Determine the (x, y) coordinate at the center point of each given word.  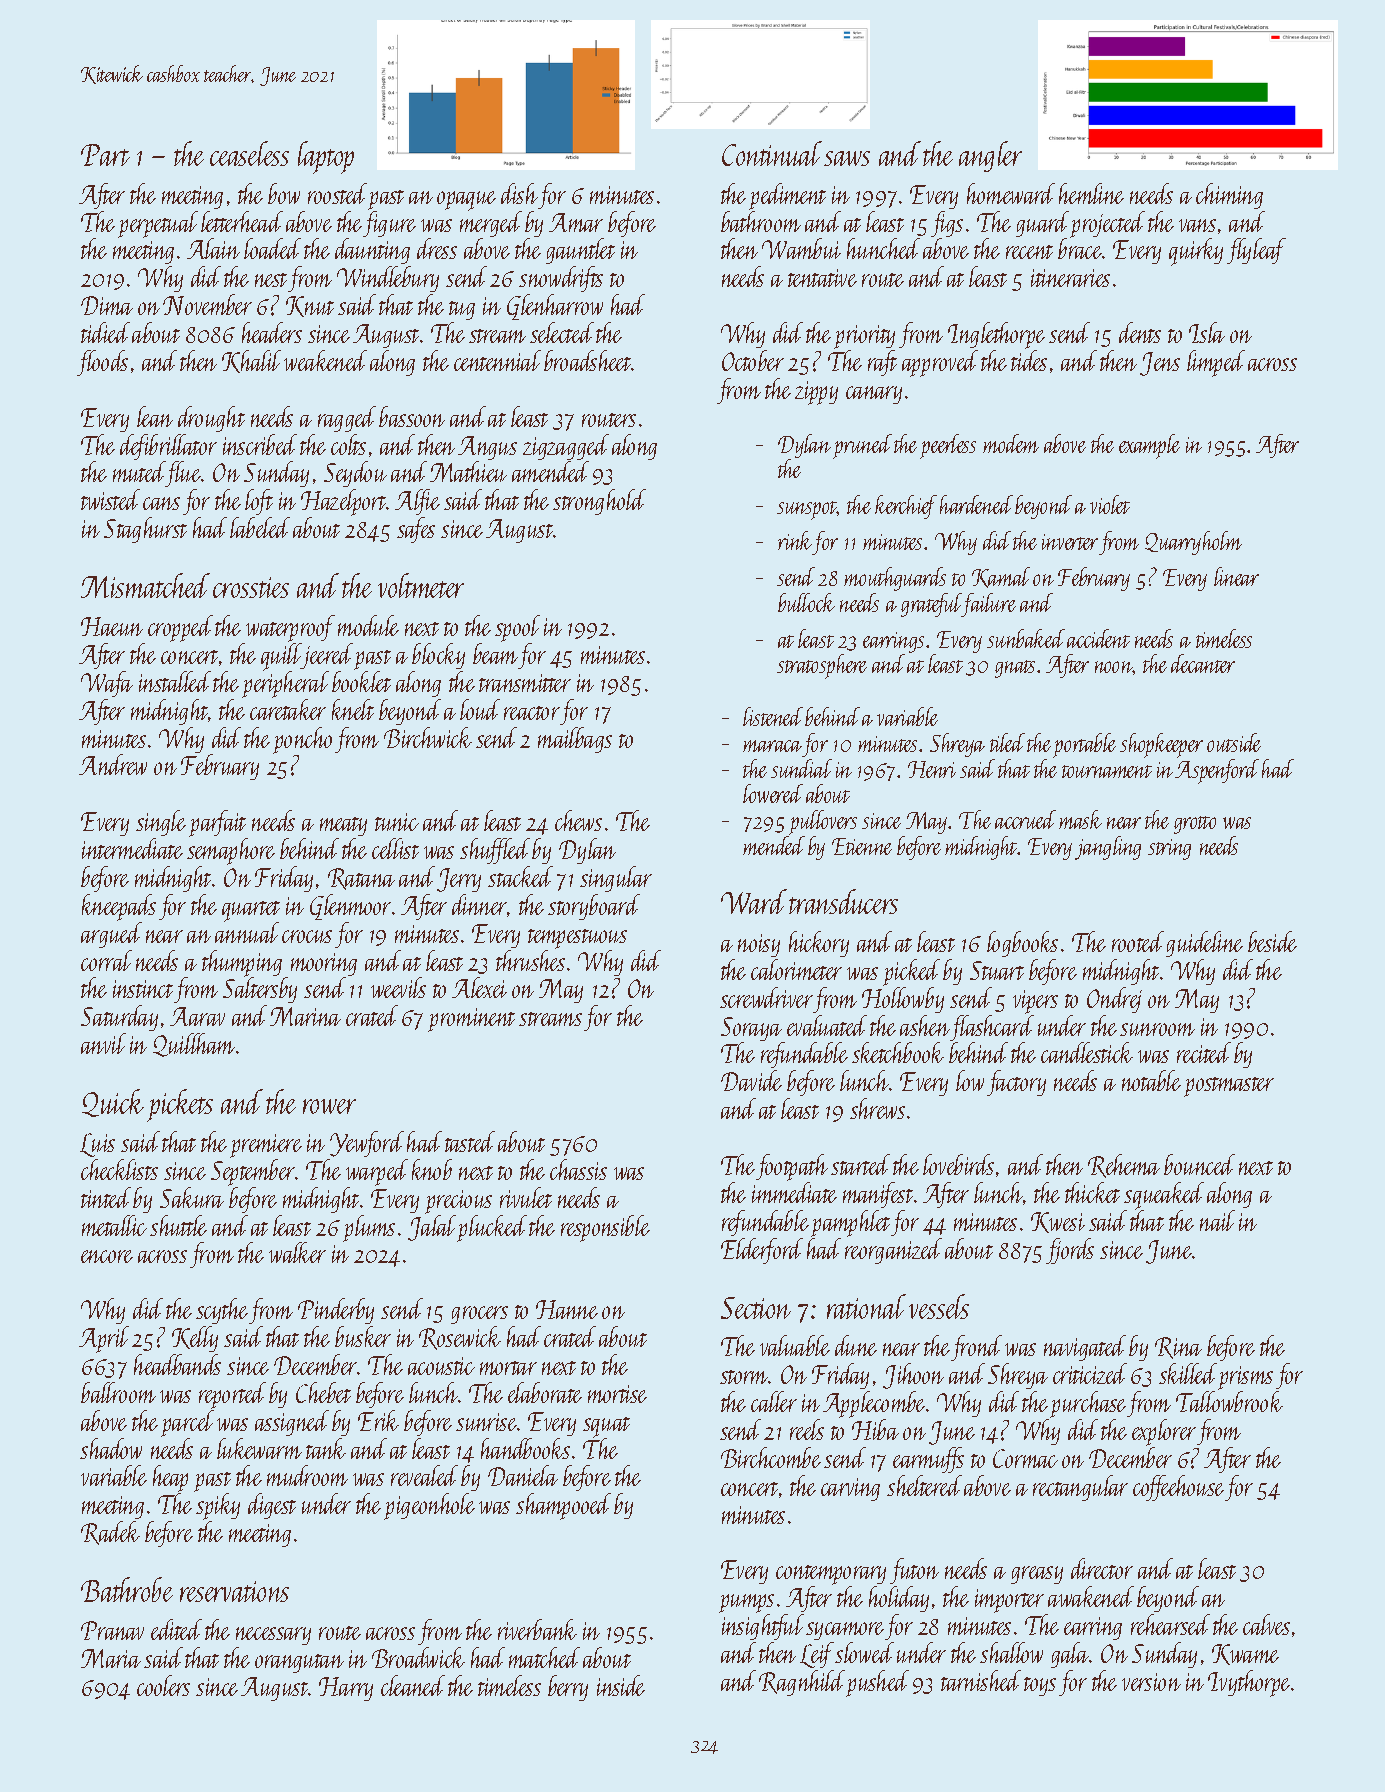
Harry (346, 1689)
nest (271, 280)
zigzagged (566, 447)
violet (1110, 504)
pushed (877, 1683)
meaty (343, 826)
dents (1140, 332)
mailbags (575, 740)
